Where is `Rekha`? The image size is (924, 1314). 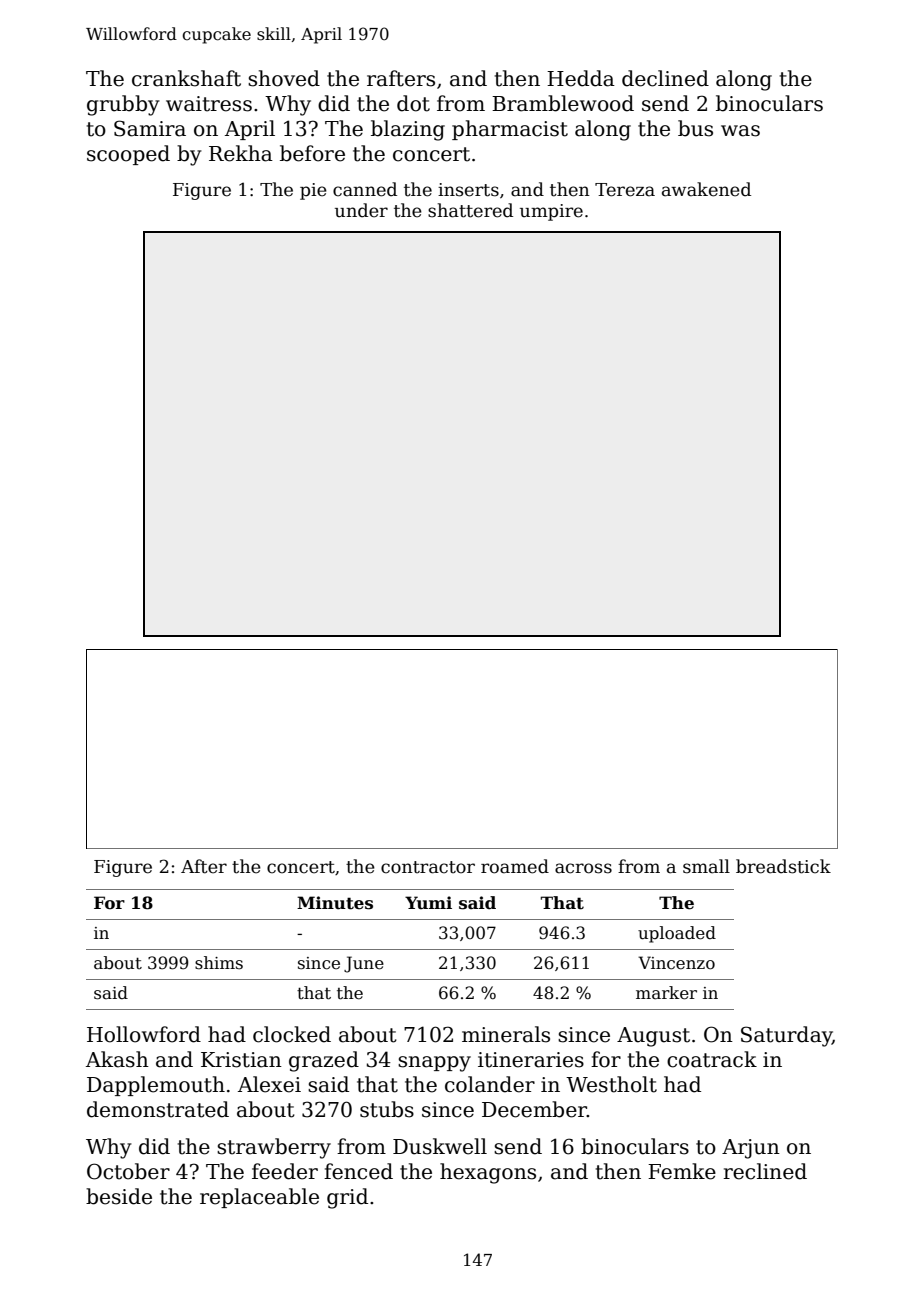 Rekha is located at coordinates (241, 153).
